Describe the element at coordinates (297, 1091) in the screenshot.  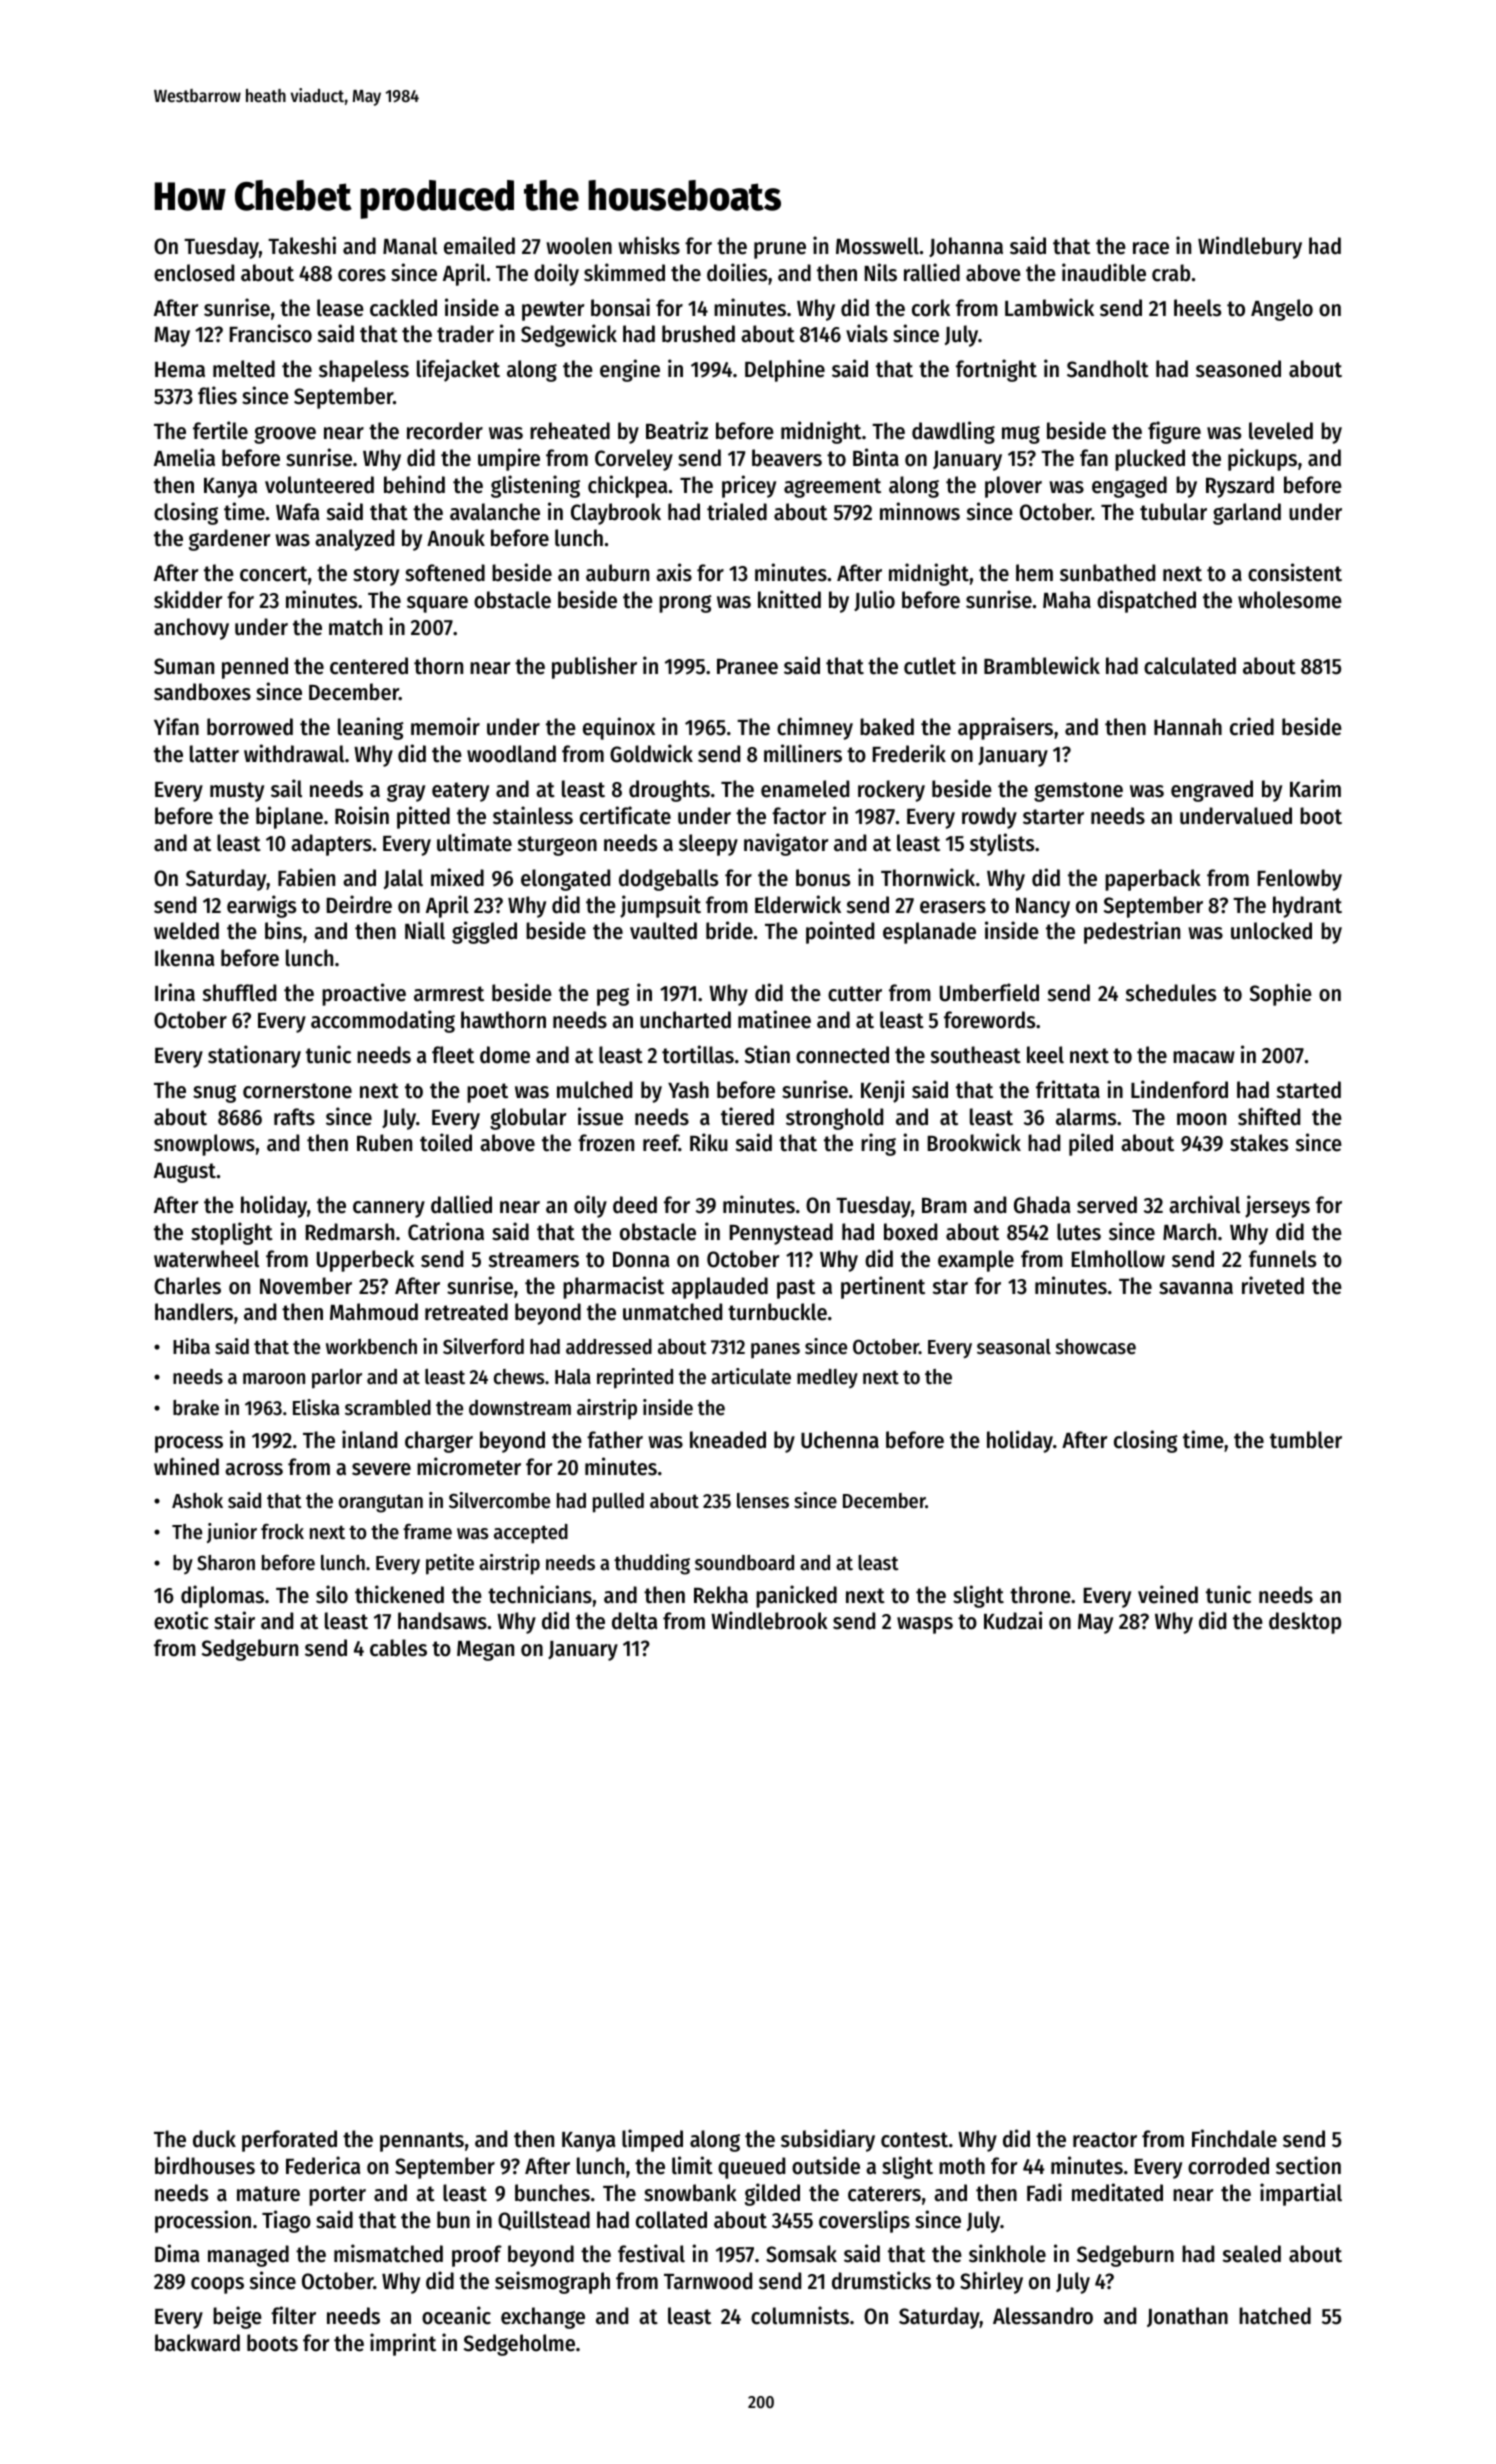
I see `cornerstone` at that location.
